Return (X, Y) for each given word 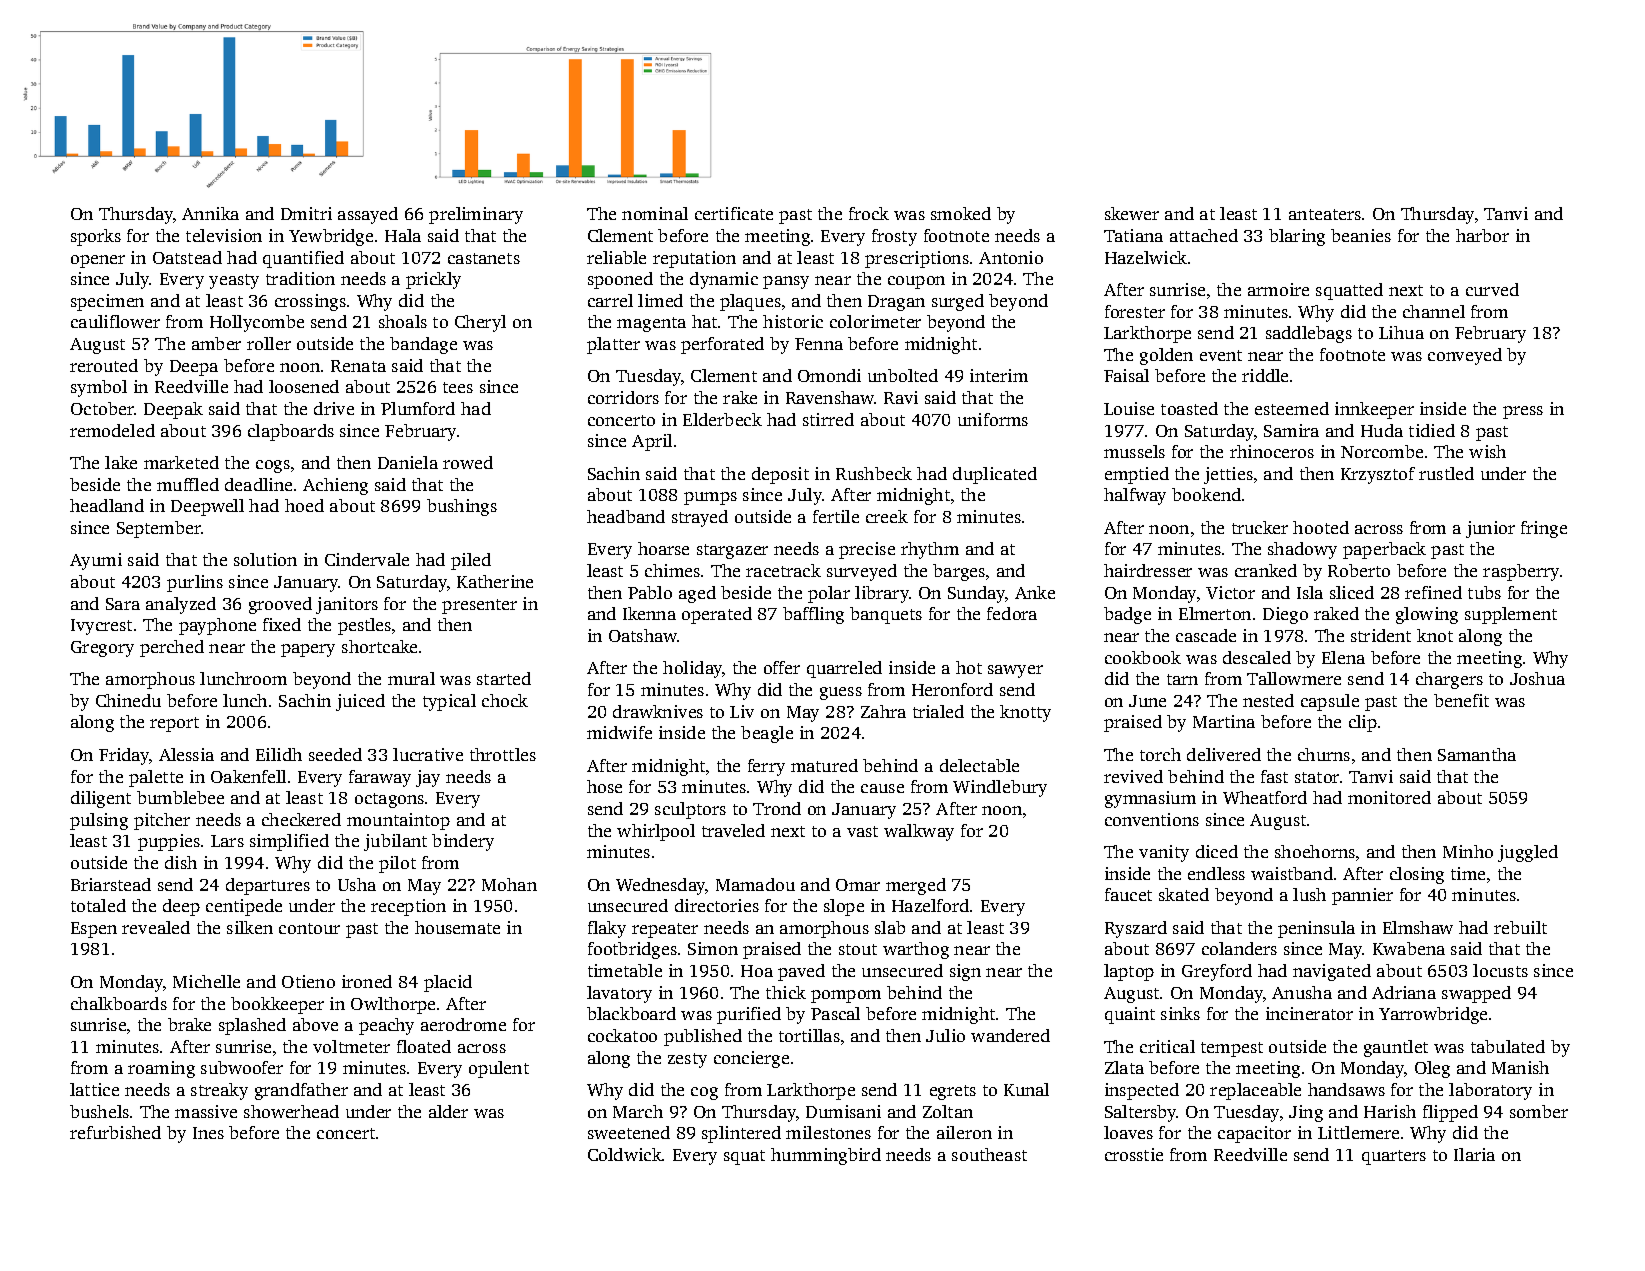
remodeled (112, 430)
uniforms (993, 419)
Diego (1285, 615)
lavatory (619, 994)
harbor (1482, 235)
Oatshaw (643, 635)
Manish (1520, 1067)
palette (156, 778)
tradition (300, 278)
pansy (786, 282)
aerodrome (463, 1024)
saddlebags (1309, 334)
